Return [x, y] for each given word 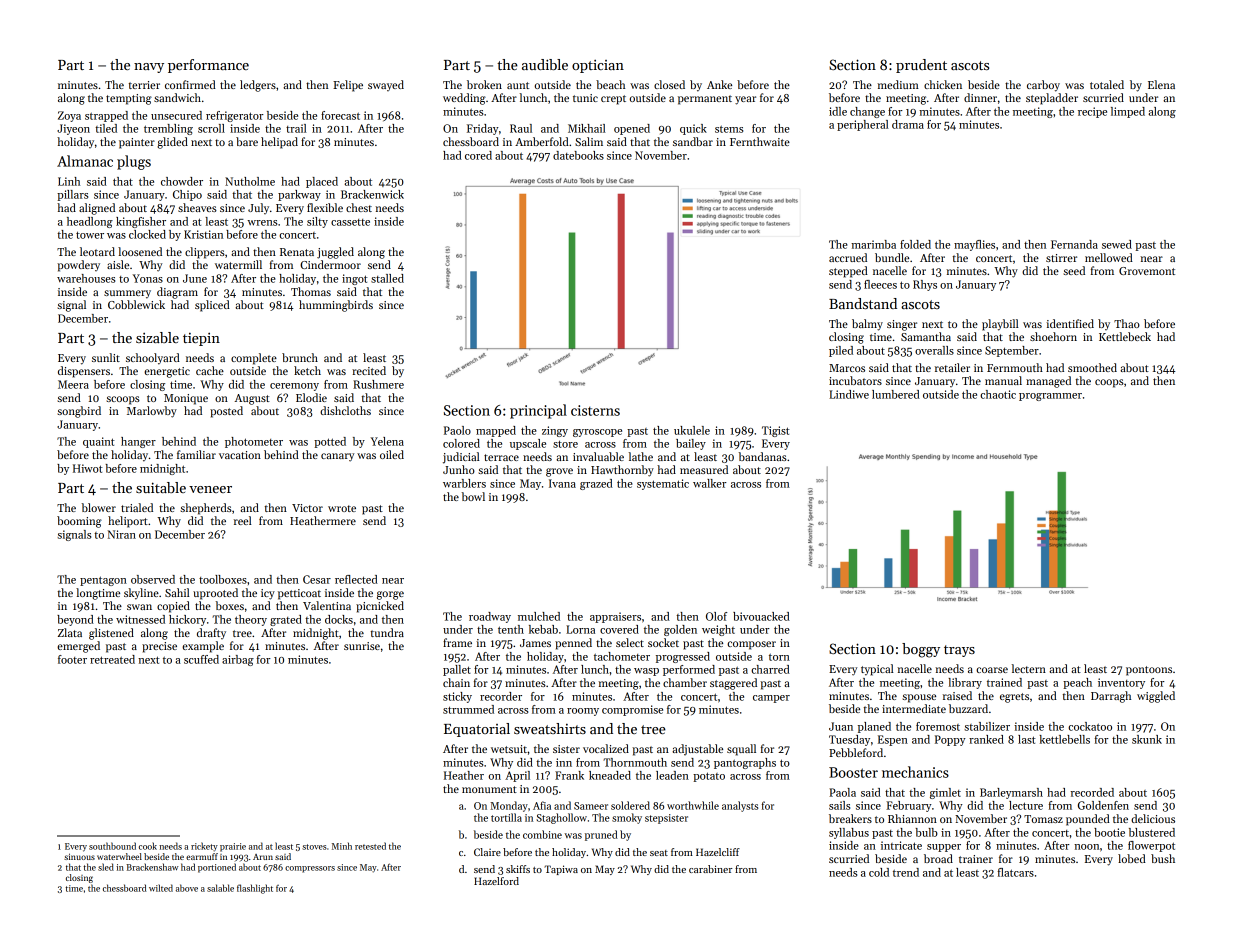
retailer [952, 367]
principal [538, 411]
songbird [79, 412]
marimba [873, 244]
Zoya [69, 116]
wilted [161, 888]
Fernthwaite [760, 141]
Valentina [327, 605]
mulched [539, 616]
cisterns [595, 410]
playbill [1000, 325]
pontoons [1149, 671]
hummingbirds [336, 306]
